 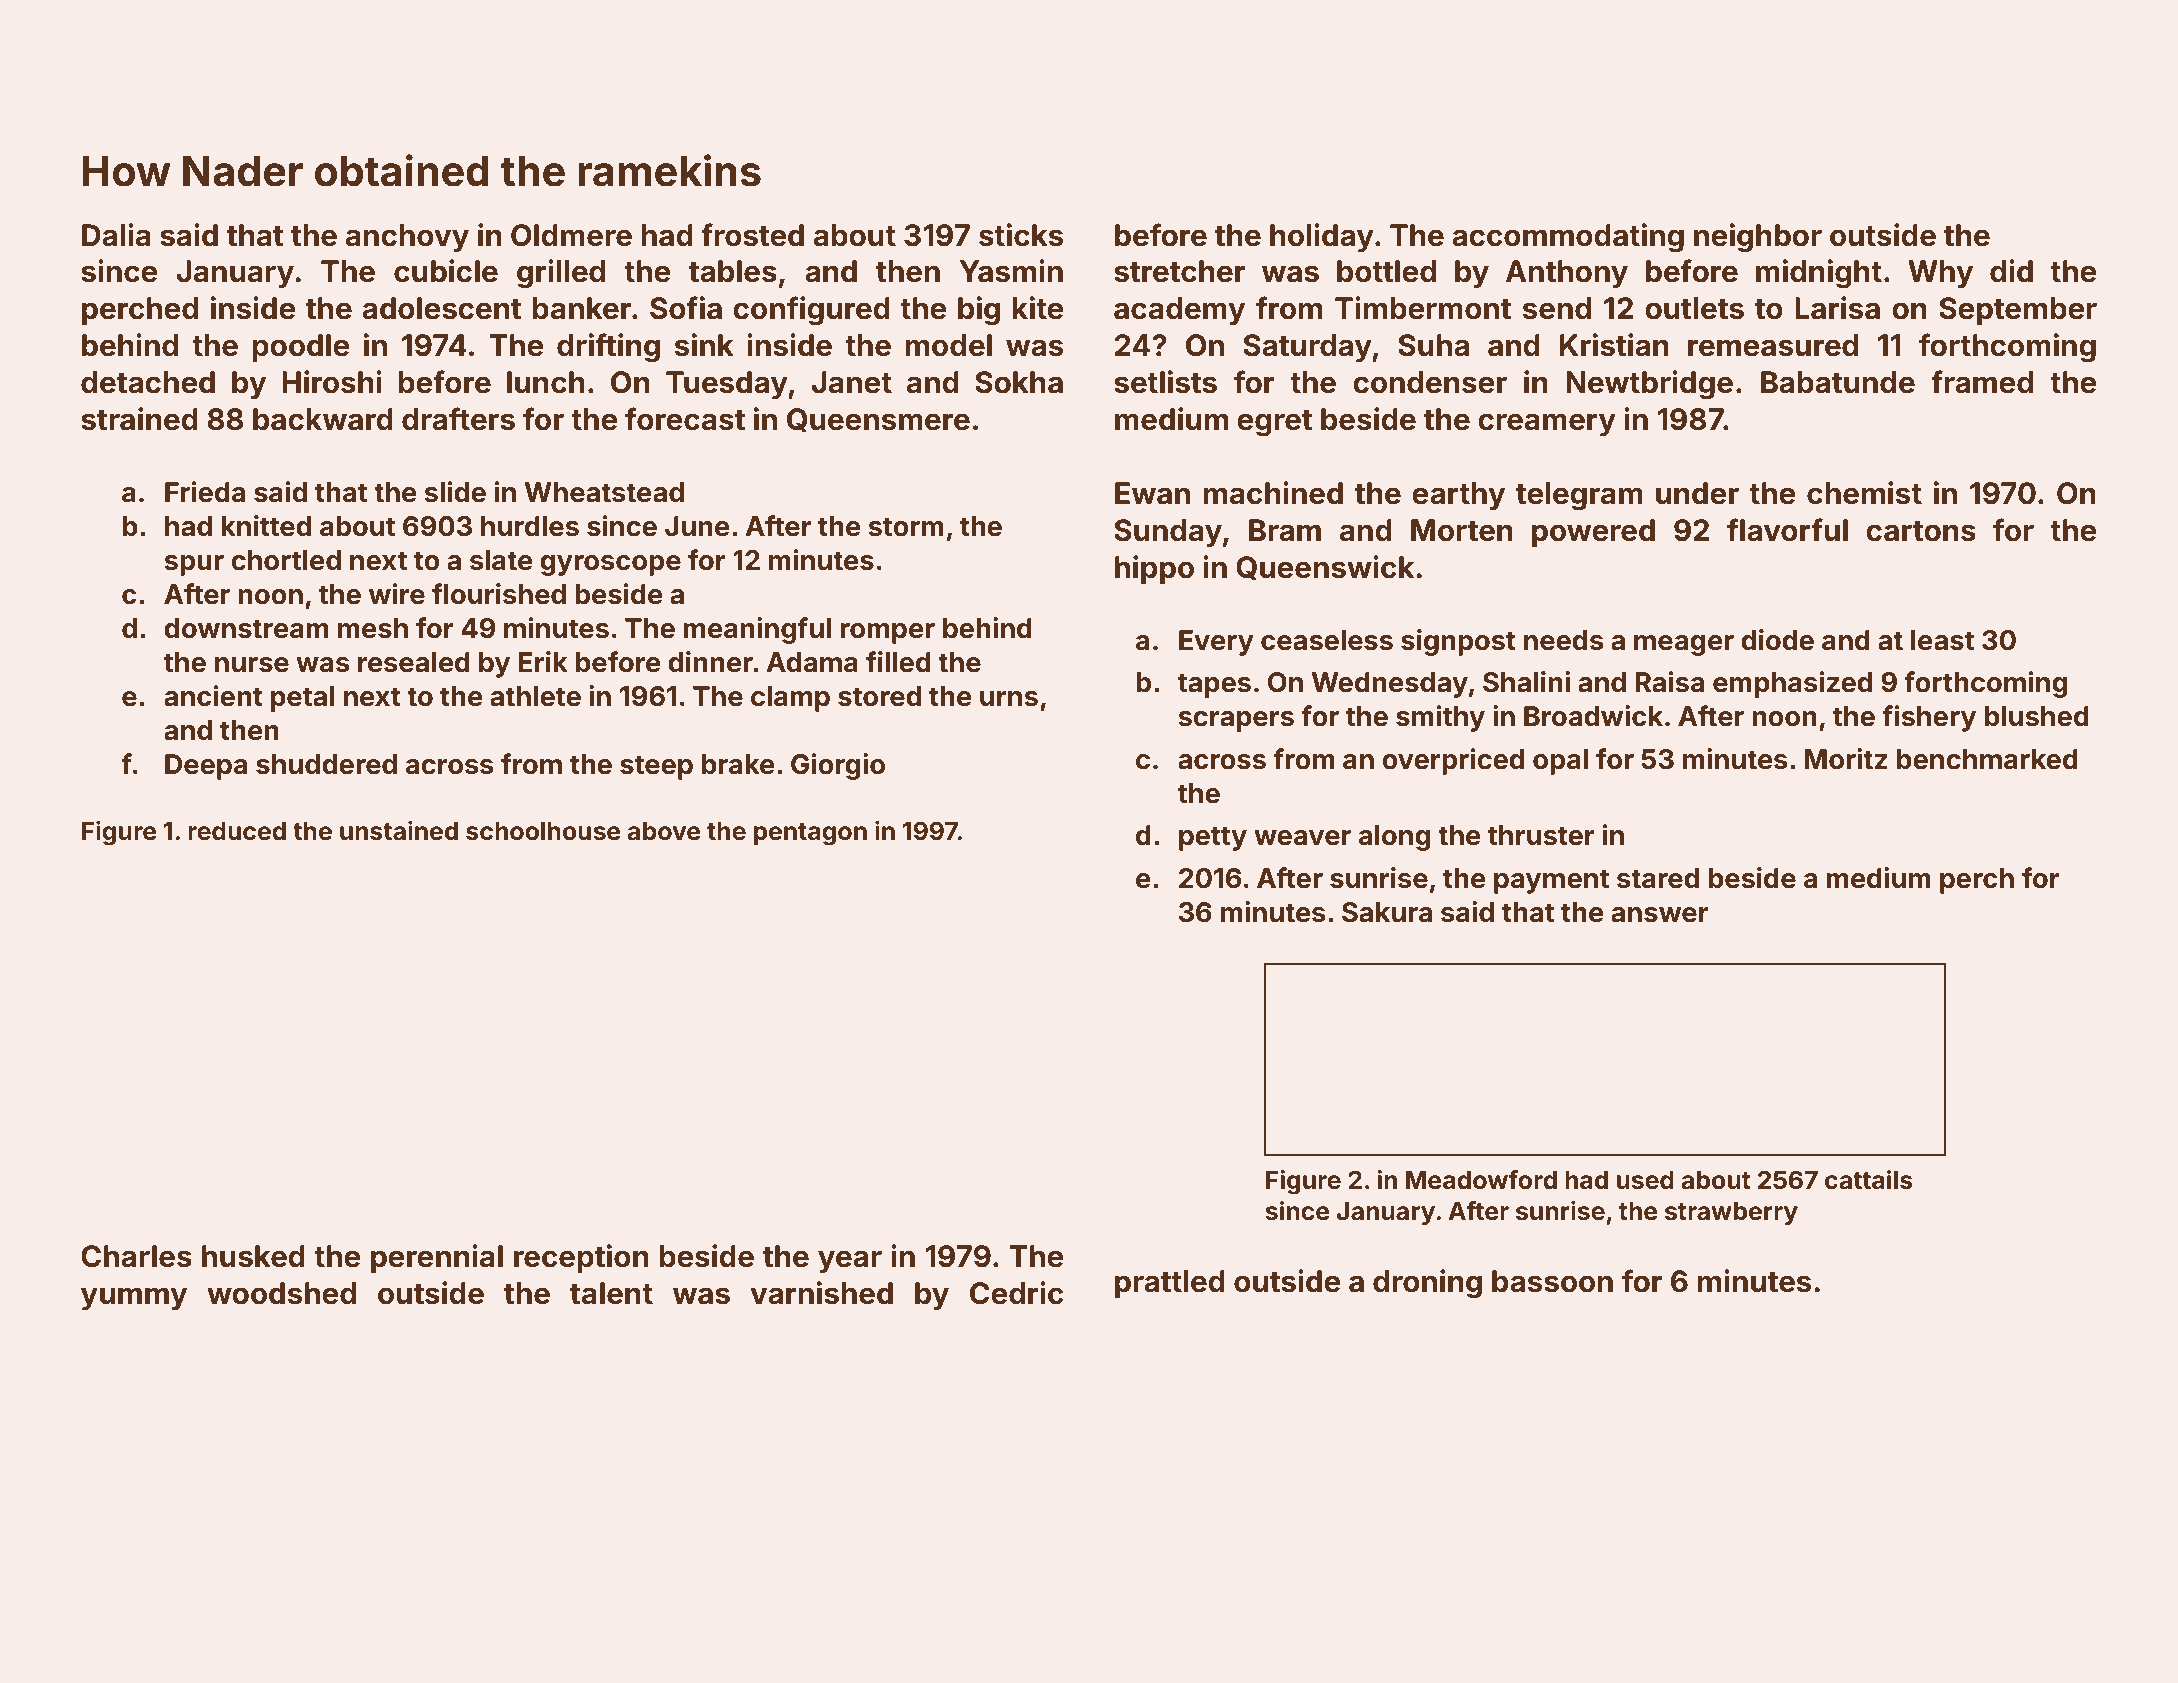 What do you see at coordinates (116, 235) in the screenshot?
I see `Dalia` at bounding box center [116, 235].
